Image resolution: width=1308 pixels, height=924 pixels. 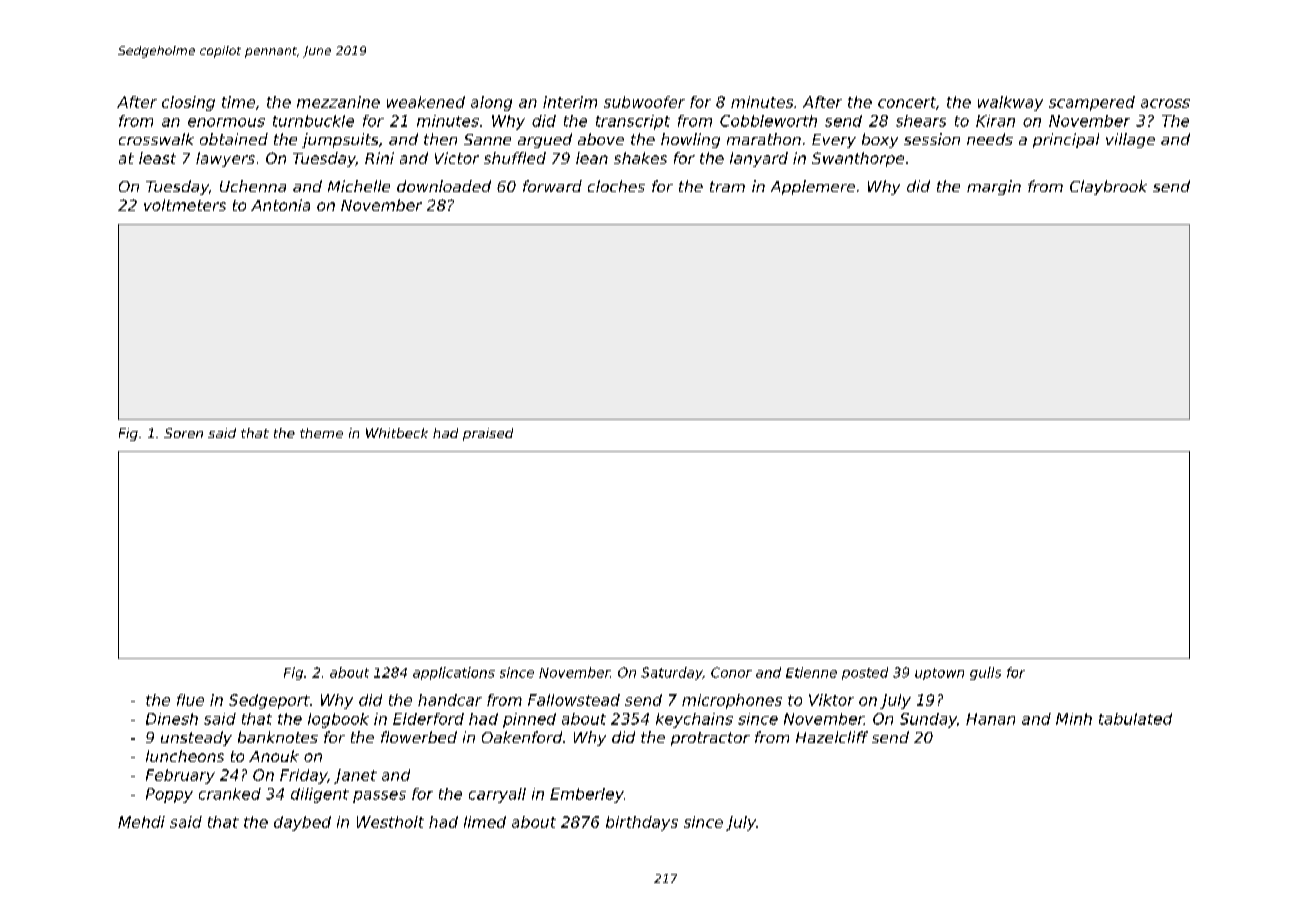 I want to click on flue, so click(x=190, y=700).
